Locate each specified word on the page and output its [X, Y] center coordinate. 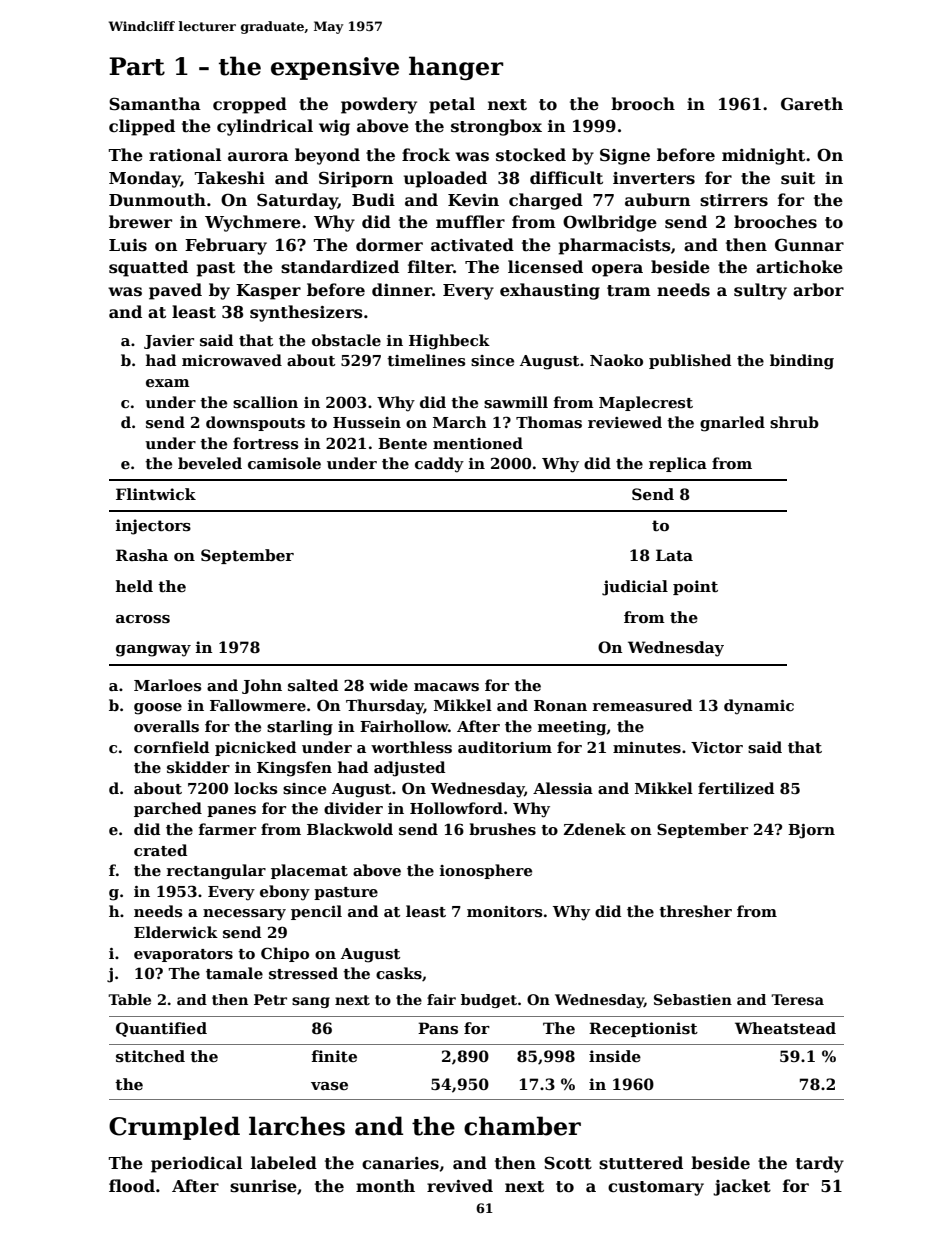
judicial [635, 588]
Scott [568, 1163]
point [695, 587]
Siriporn [356, 179]
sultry [760, 291]
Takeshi [230, 178]
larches [297, 1126]
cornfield [171, 747]
